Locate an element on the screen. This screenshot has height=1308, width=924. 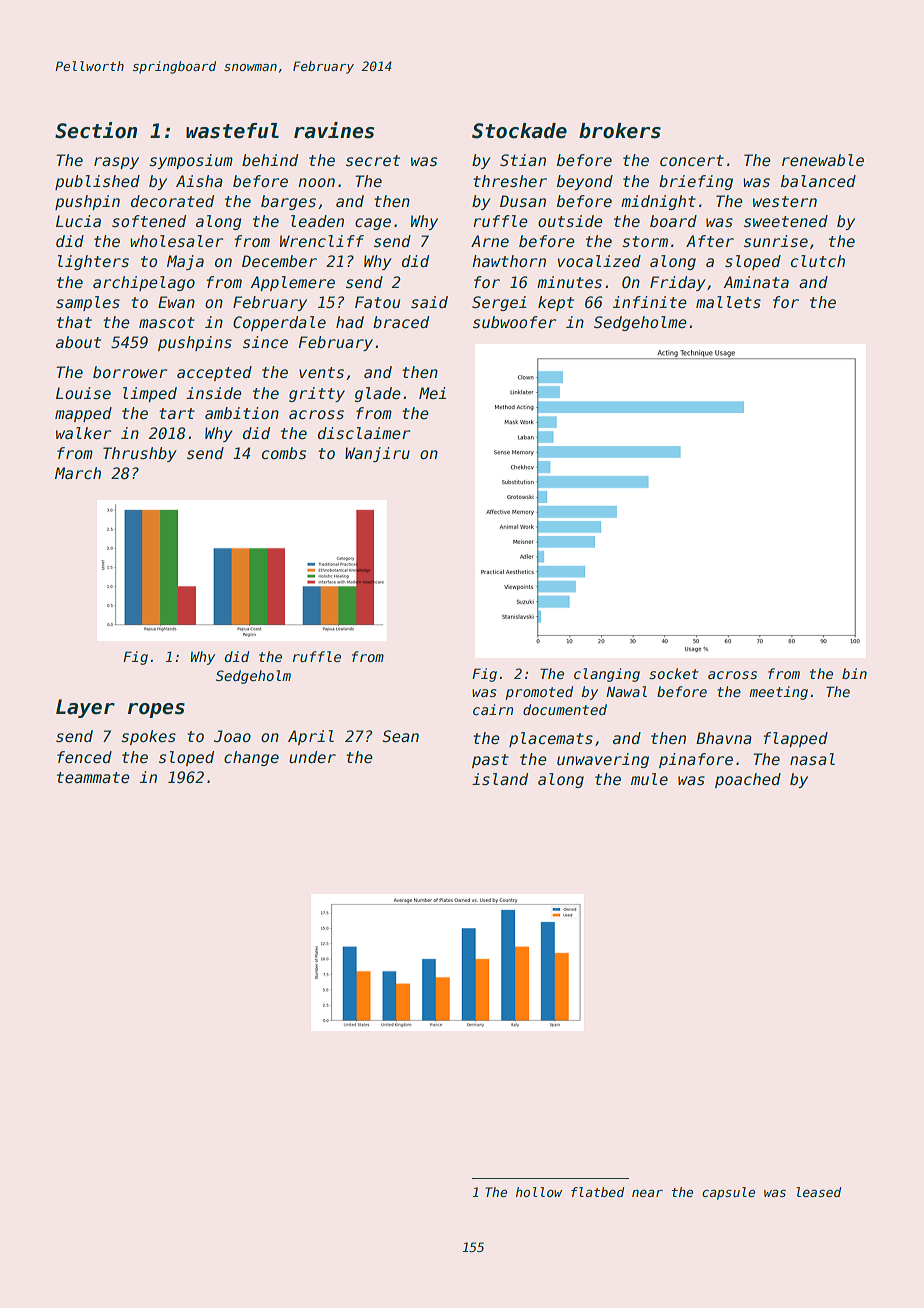
flatbed is located at coordinates (598, 1192).
